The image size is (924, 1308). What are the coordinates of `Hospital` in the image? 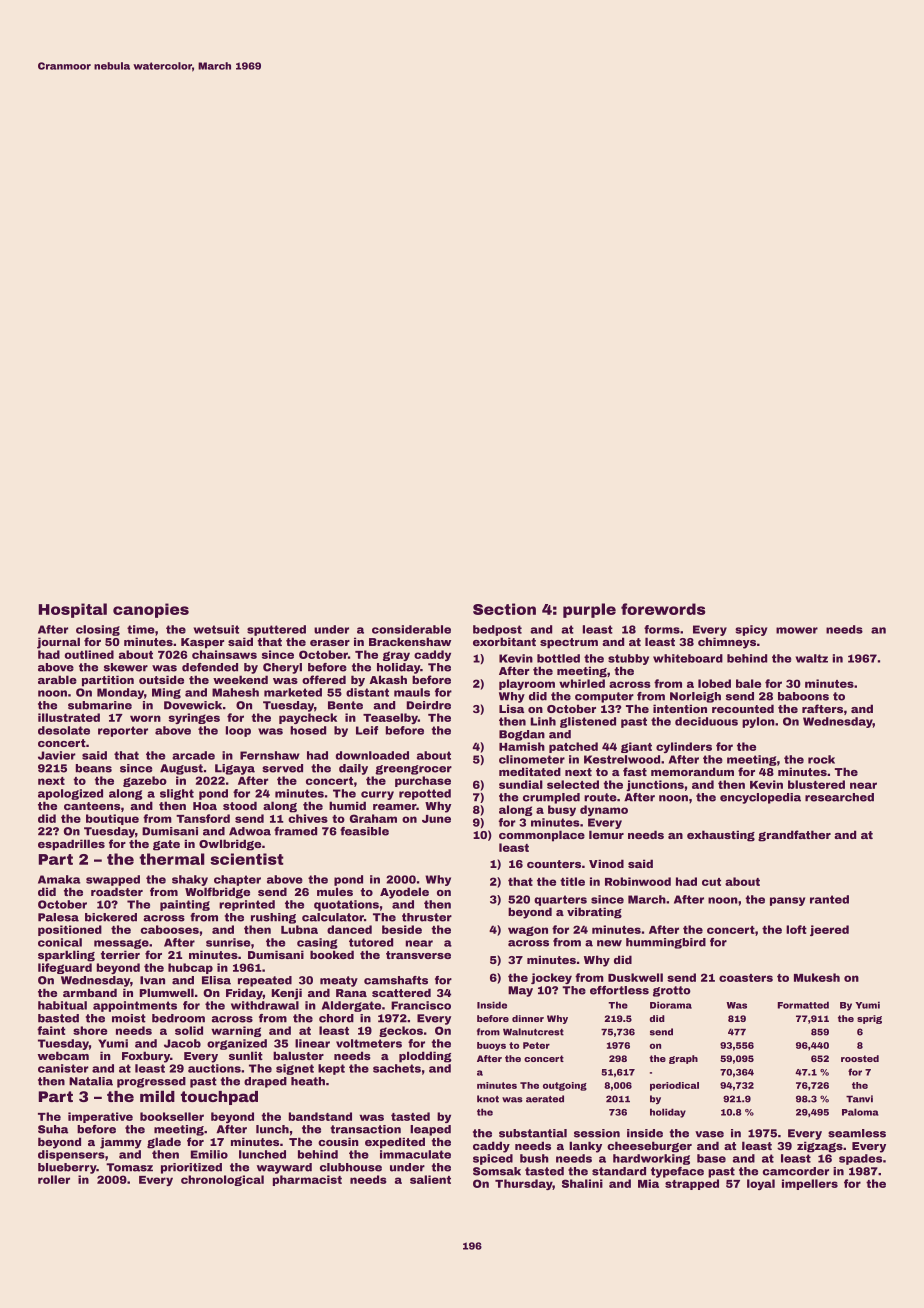 It's located at (73, 610).
